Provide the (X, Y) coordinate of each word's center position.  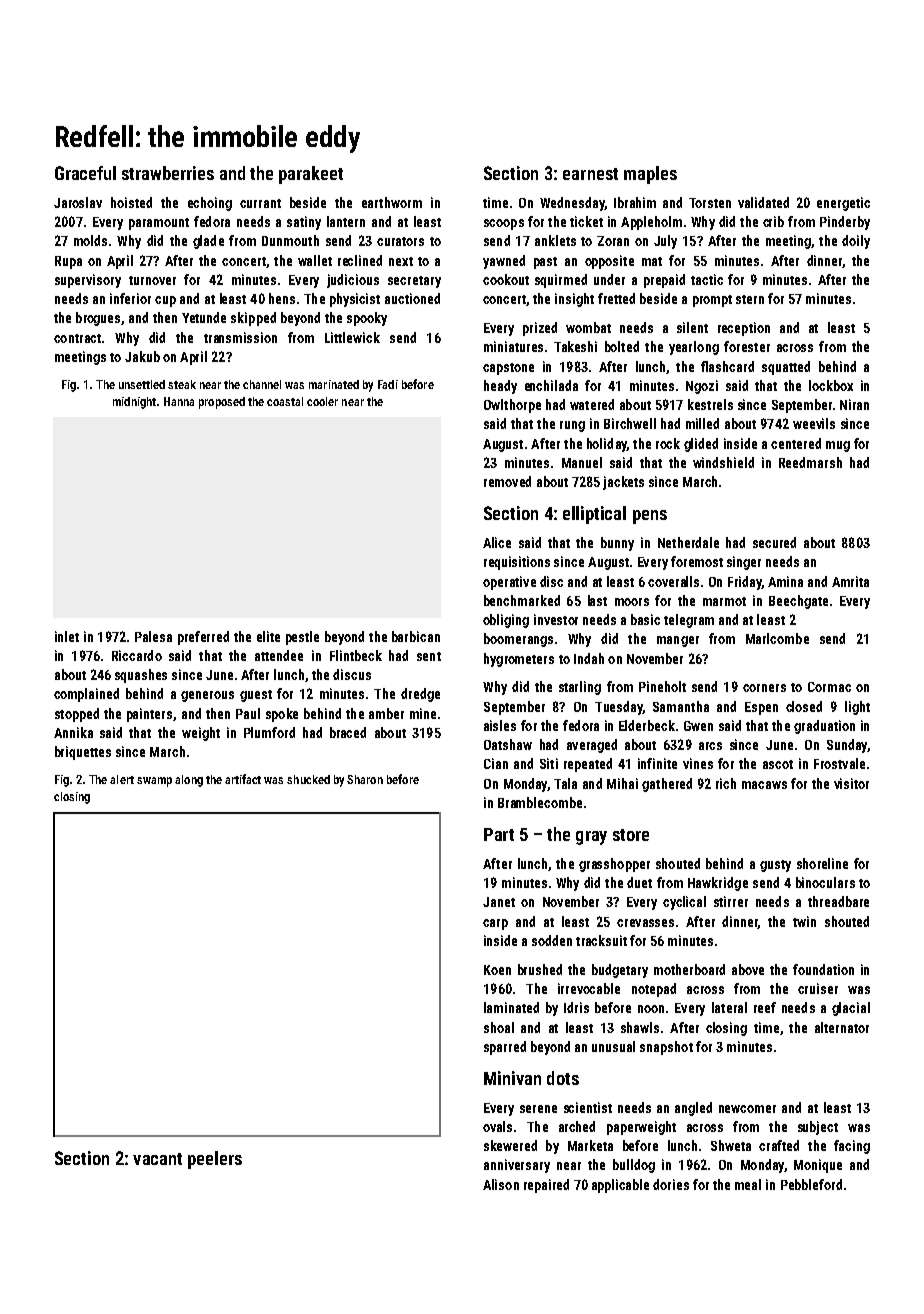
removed (507, 481)
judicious (353, 281)
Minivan (512, 1078)
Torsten (710, 203)
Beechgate (798, 602)
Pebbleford (811, 1184)
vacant (157, 1159)
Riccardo (137, 655)
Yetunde (204, 317)
